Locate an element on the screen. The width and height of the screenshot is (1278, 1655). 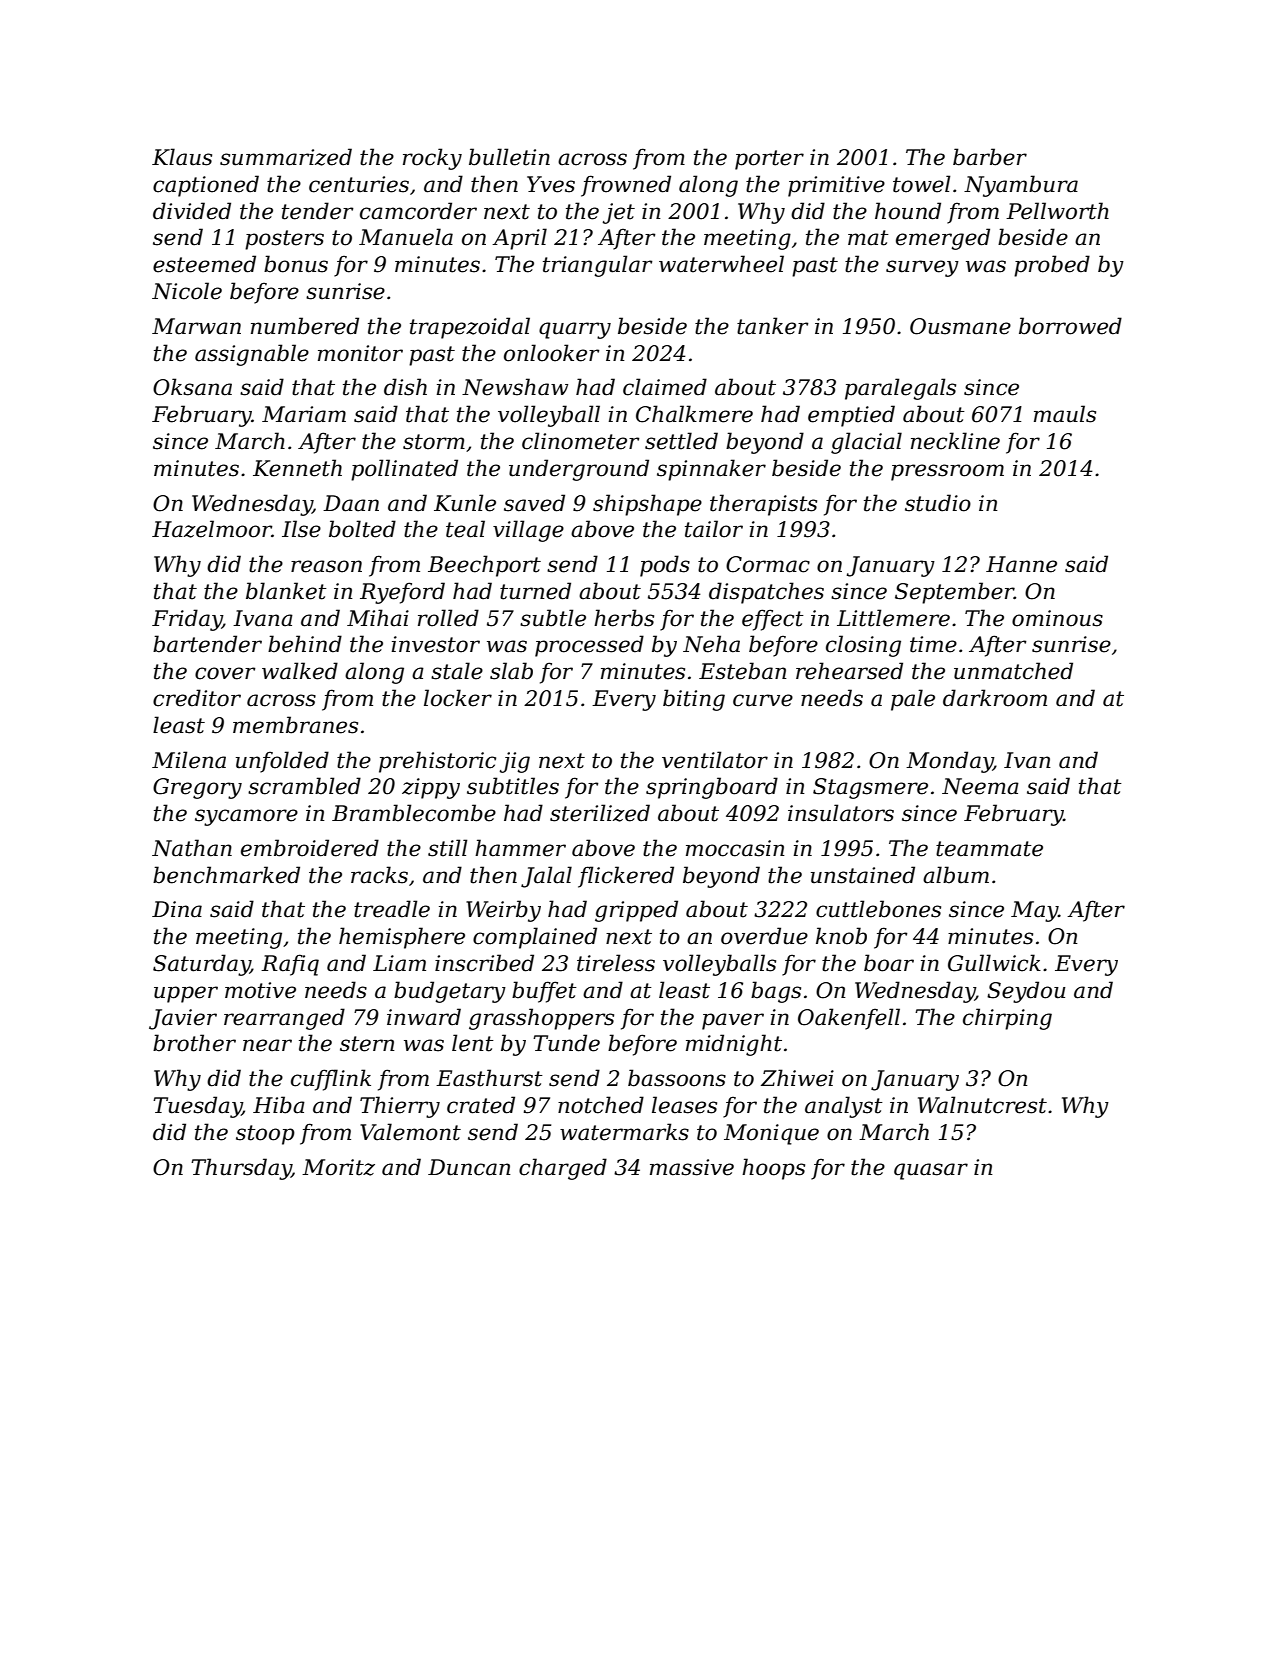
locker is located at coordinates (458, 698).
